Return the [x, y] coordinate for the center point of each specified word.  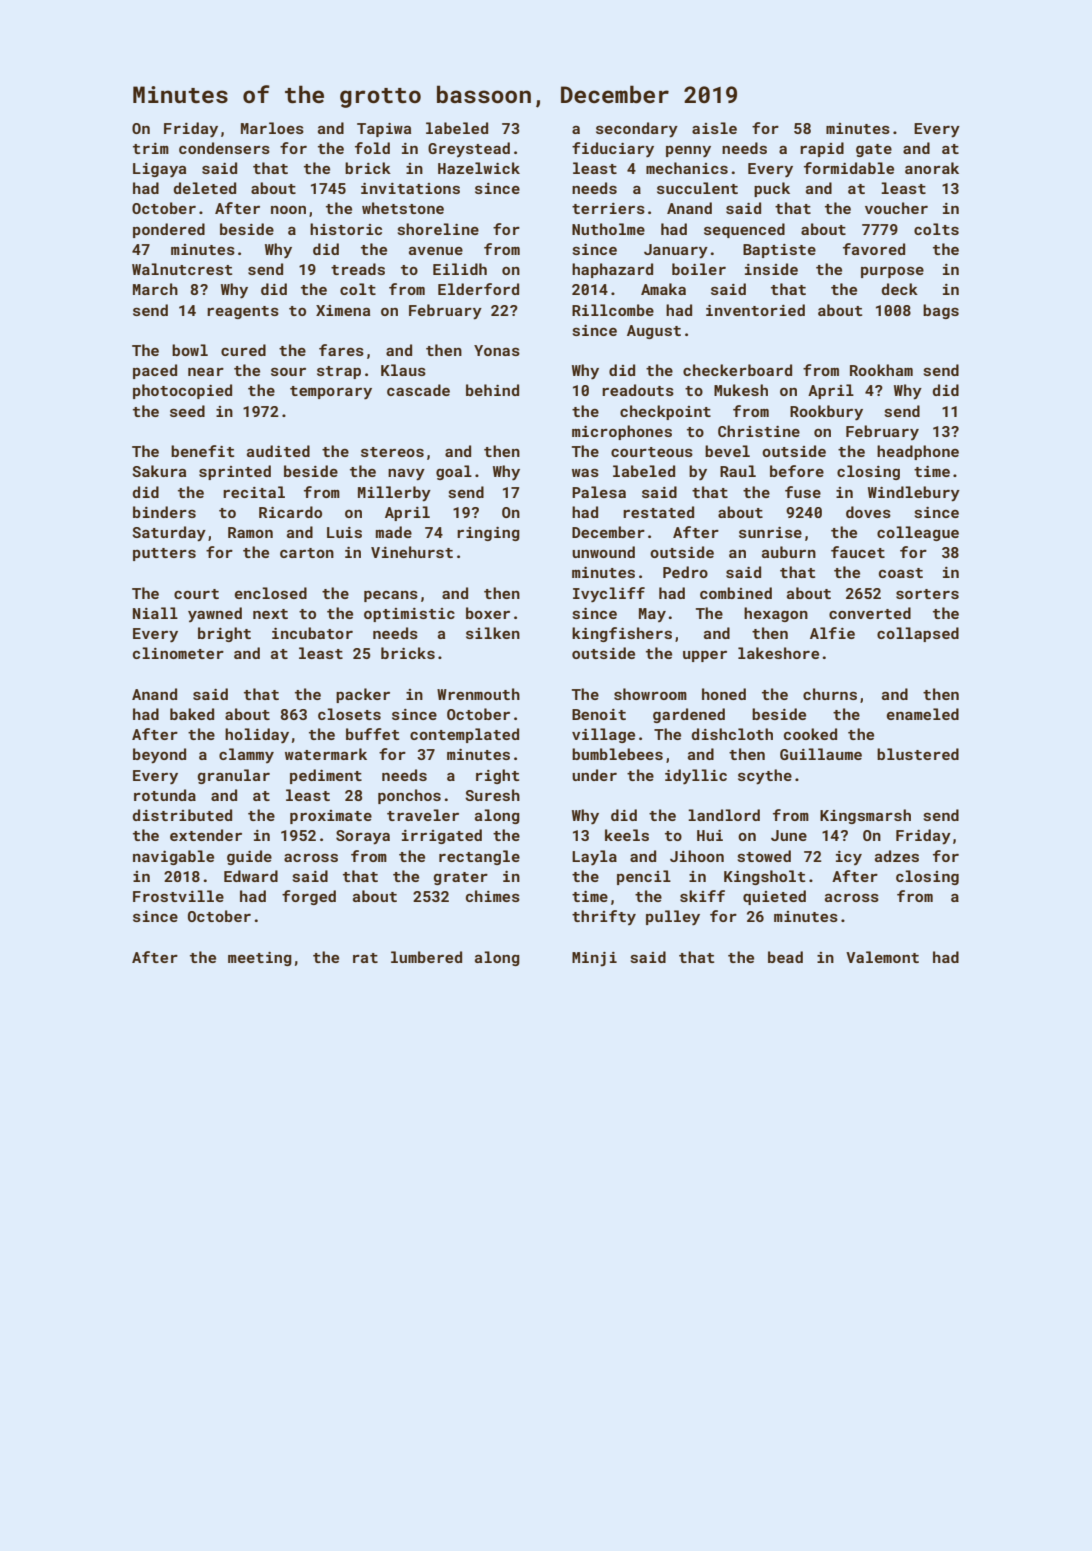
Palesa [599, 492]
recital [254, 492]
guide [249, 857]
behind [492, 390]
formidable [849, 168]
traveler [423, 815]
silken [493, 633]
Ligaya [159, 170]
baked [192, 714]
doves [868, 512]
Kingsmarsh [865, 816]
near [206, 372]
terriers [608, 208]
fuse [803, 492]
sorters [927, 594]
